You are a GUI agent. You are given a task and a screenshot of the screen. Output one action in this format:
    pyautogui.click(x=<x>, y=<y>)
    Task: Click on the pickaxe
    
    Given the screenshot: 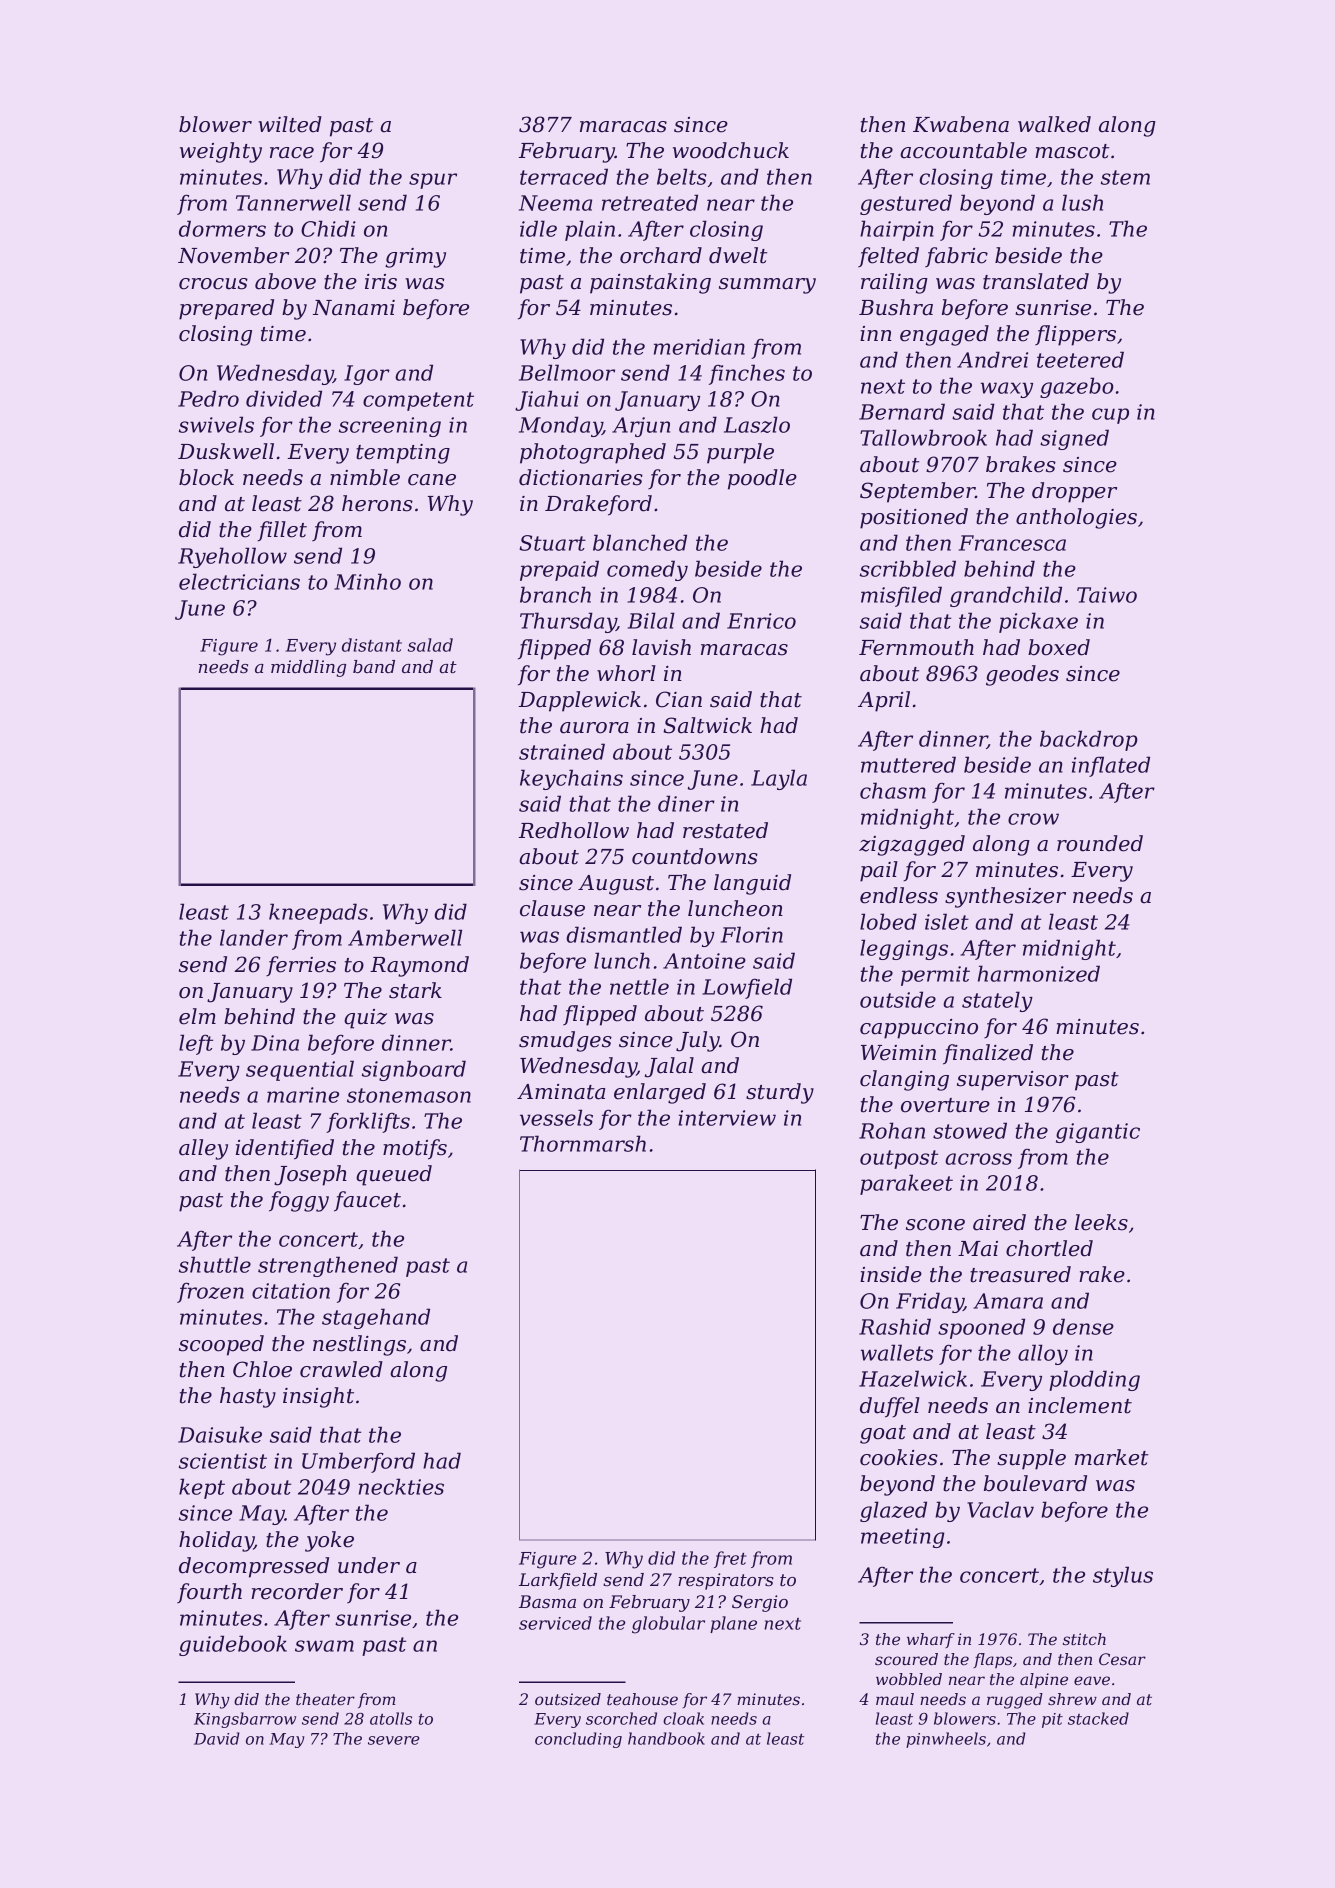 What is the action you would take?
    pyautogui.click(x=1038, y=622)
